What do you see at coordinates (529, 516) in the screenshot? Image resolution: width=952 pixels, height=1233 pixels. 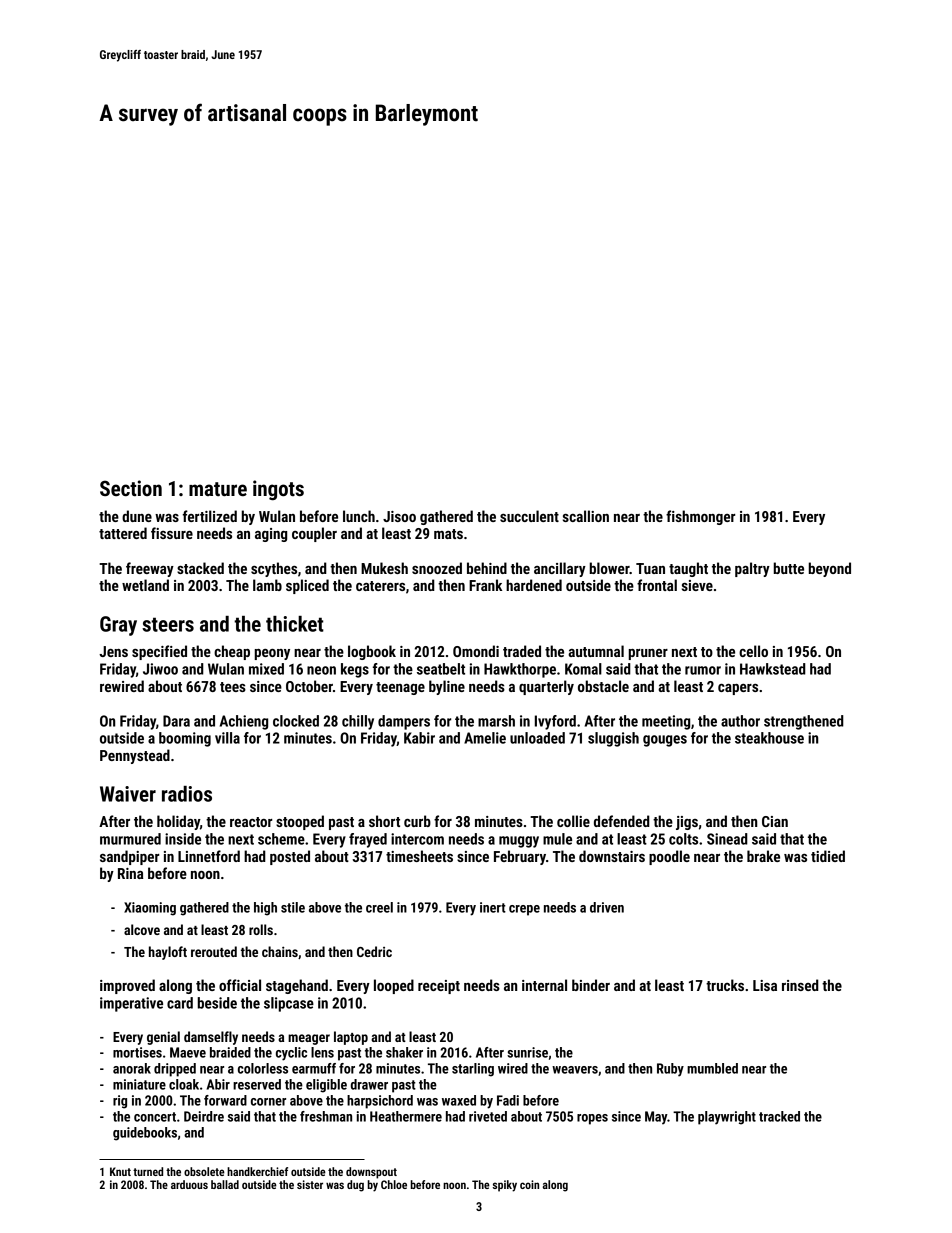 I see `succulent` at bounding box center [529, 516].
